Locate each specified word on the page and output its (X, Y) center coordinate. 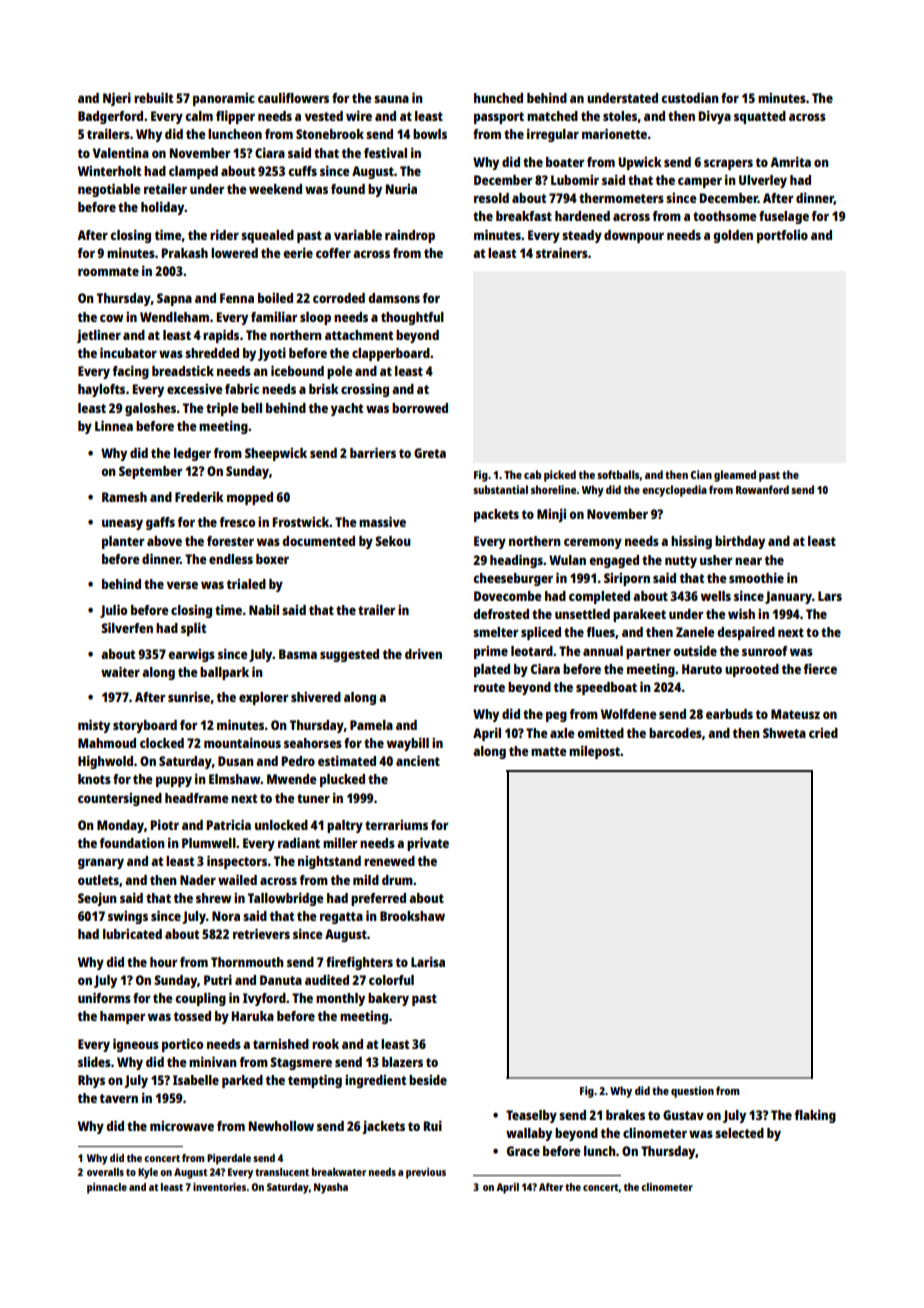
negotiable (109, 190)
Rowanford (762, 489)
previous (426, 1173)
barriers (373, 452)
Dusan (236, 761)
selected (739, 1133)
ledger (192, 454)
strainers (562, 252)
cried (823, 733)
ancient (418, 760)
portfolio (782, 236)
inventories (219, 1187)
